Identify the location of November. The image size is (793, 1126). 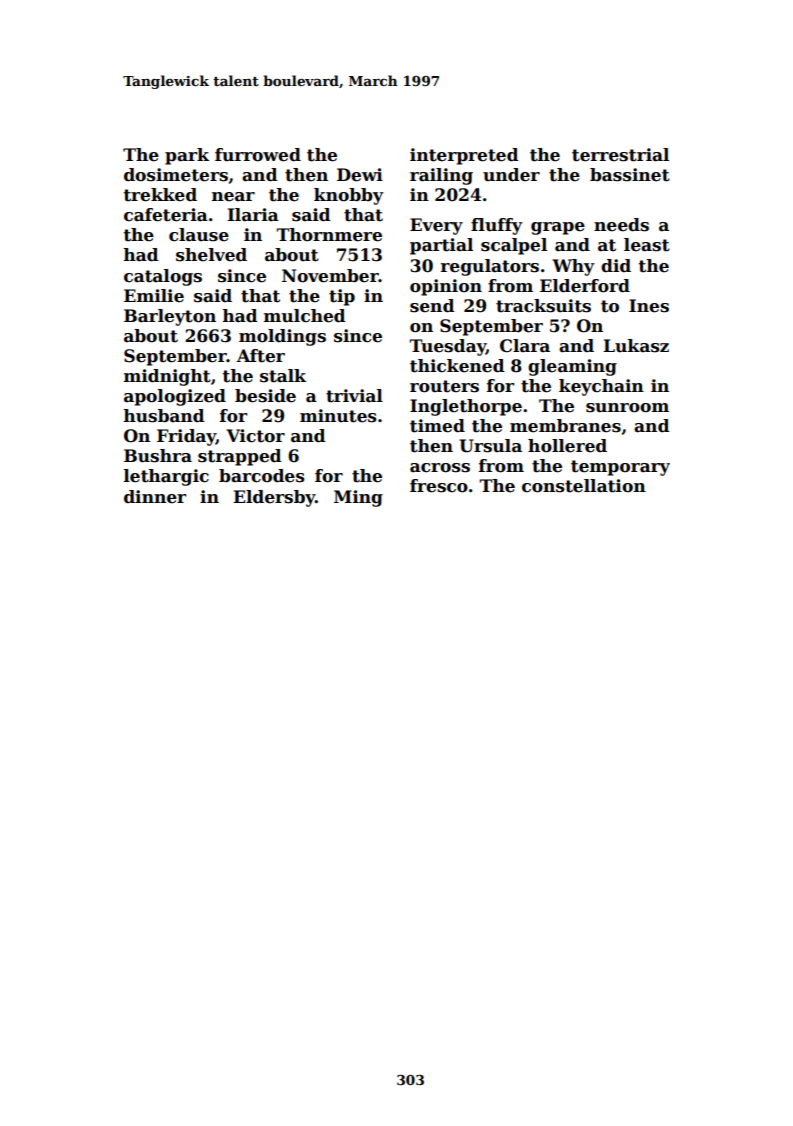
(330, 276).
